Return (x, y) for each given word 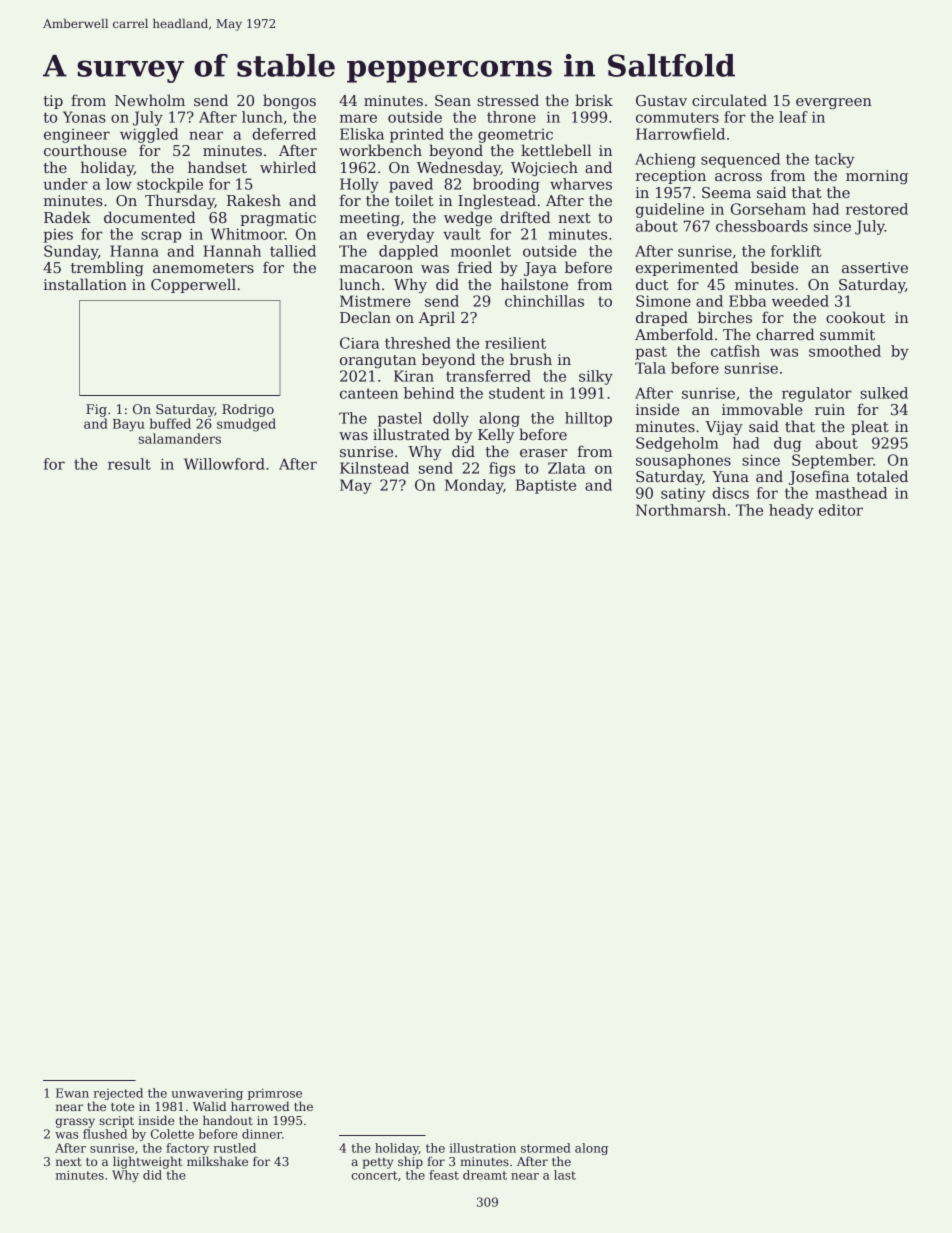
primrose (275, 1094)
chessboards (762, 226)
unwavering (207, 1094)
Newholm (150, 100)
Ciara (359, 343)
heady (791, 511)
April (437, 318)
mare (358, 118)
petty (378, 1163)
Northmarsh (681, 510)
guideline (670, 210)
